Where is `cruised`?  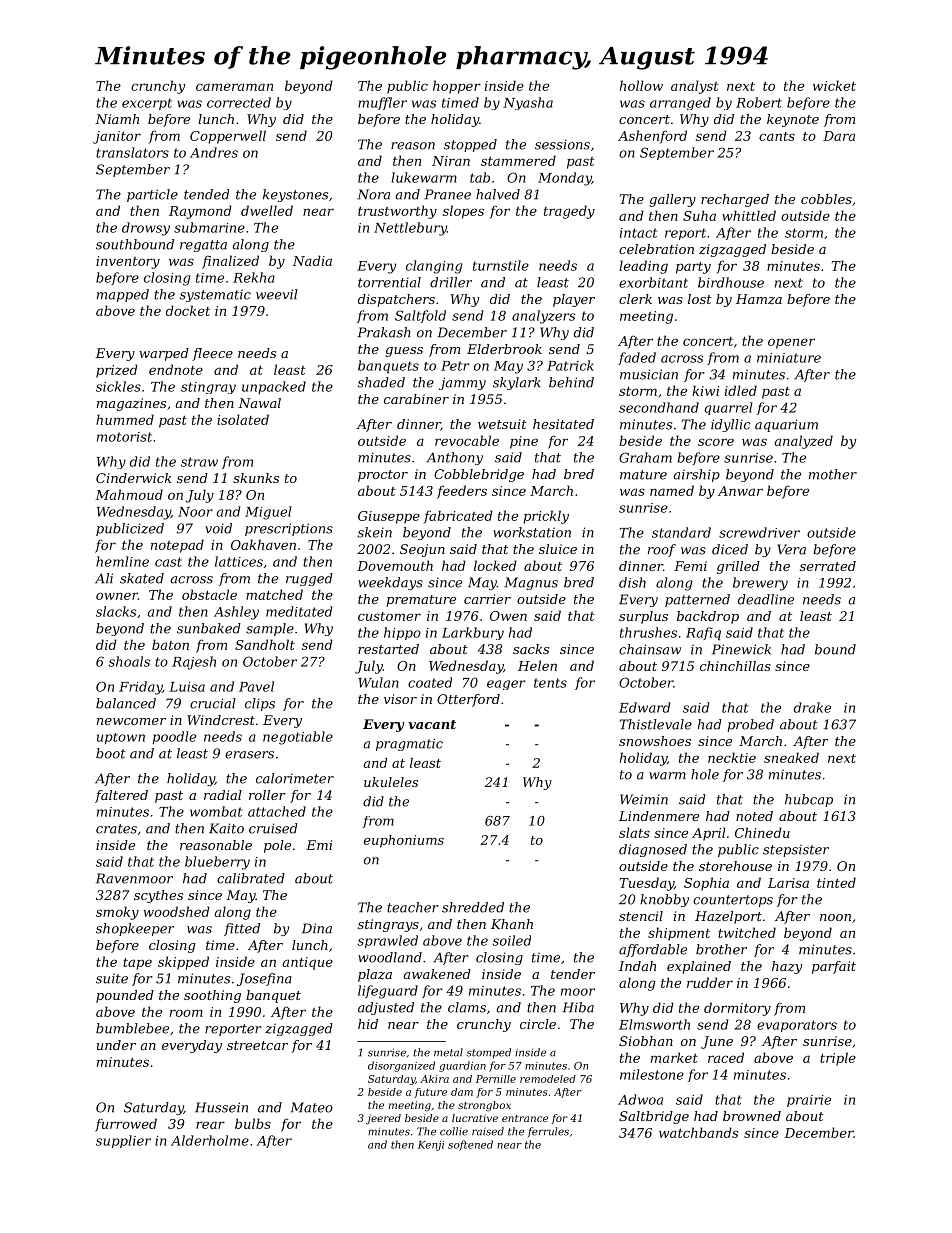
cruised is located at coordinates (273, 828).
